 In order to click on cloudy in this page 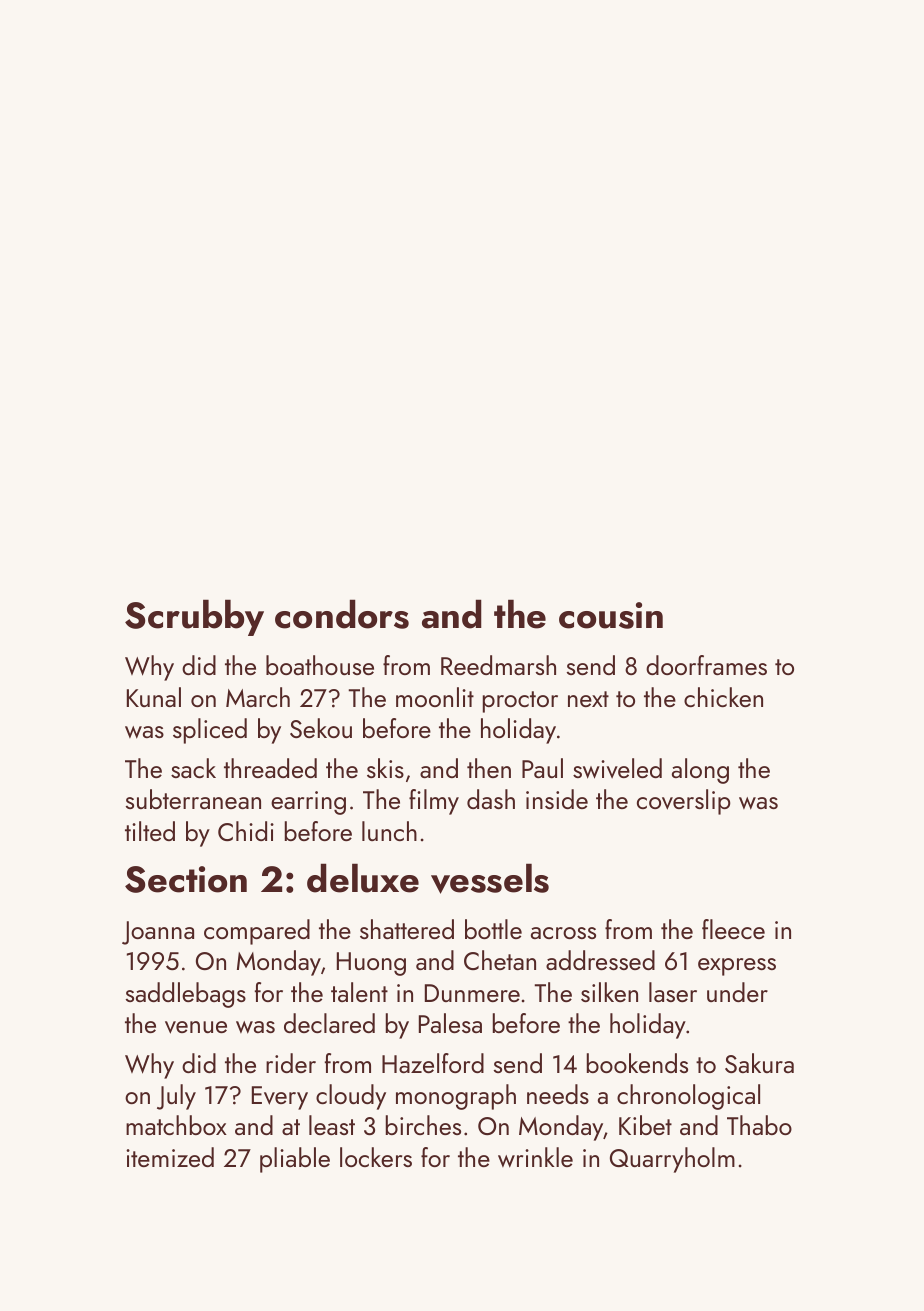, I will do `click(351, 1097)`.
